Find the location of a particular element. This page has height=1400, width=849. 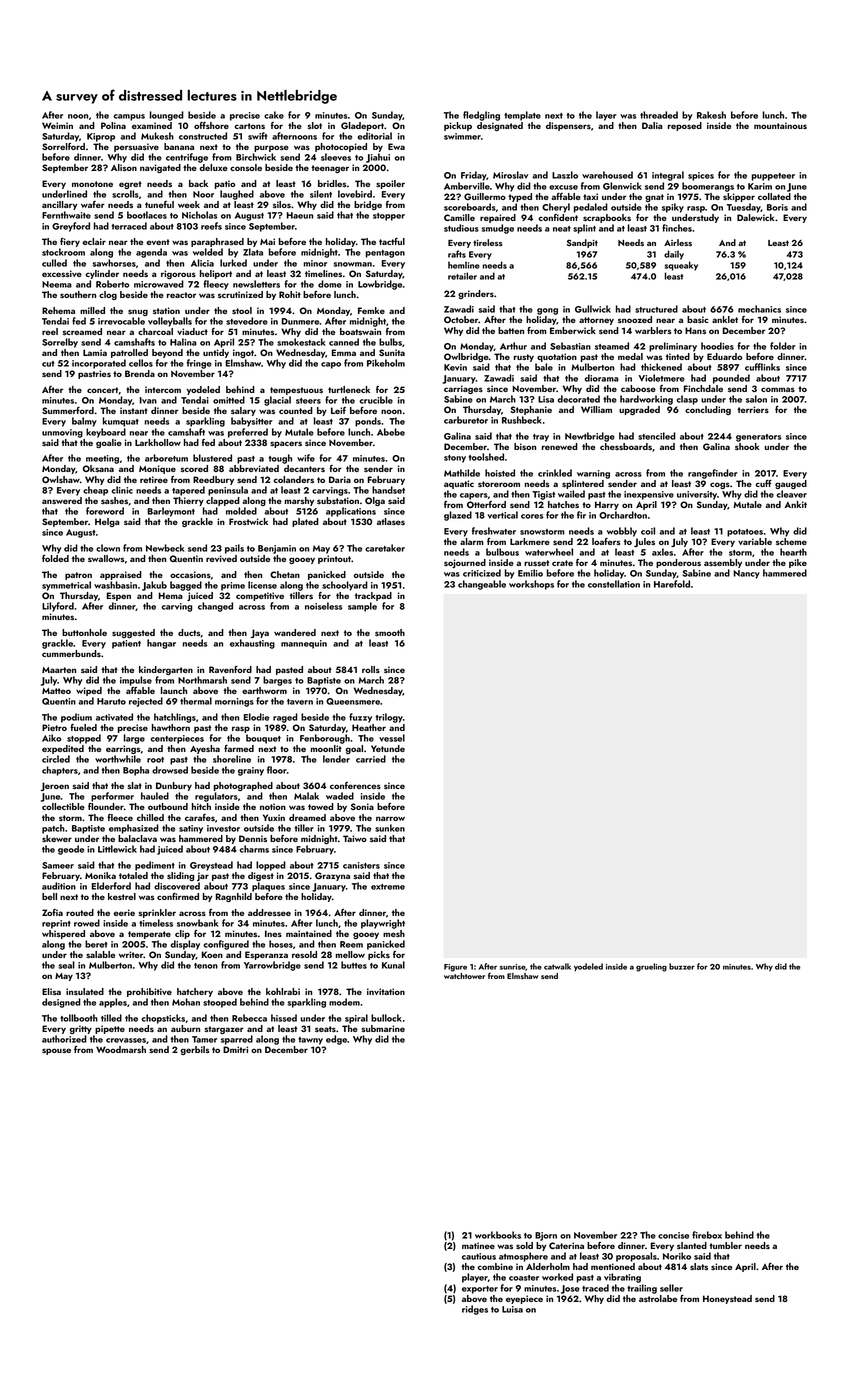

watchtower is located at coordinates (464, 976).
